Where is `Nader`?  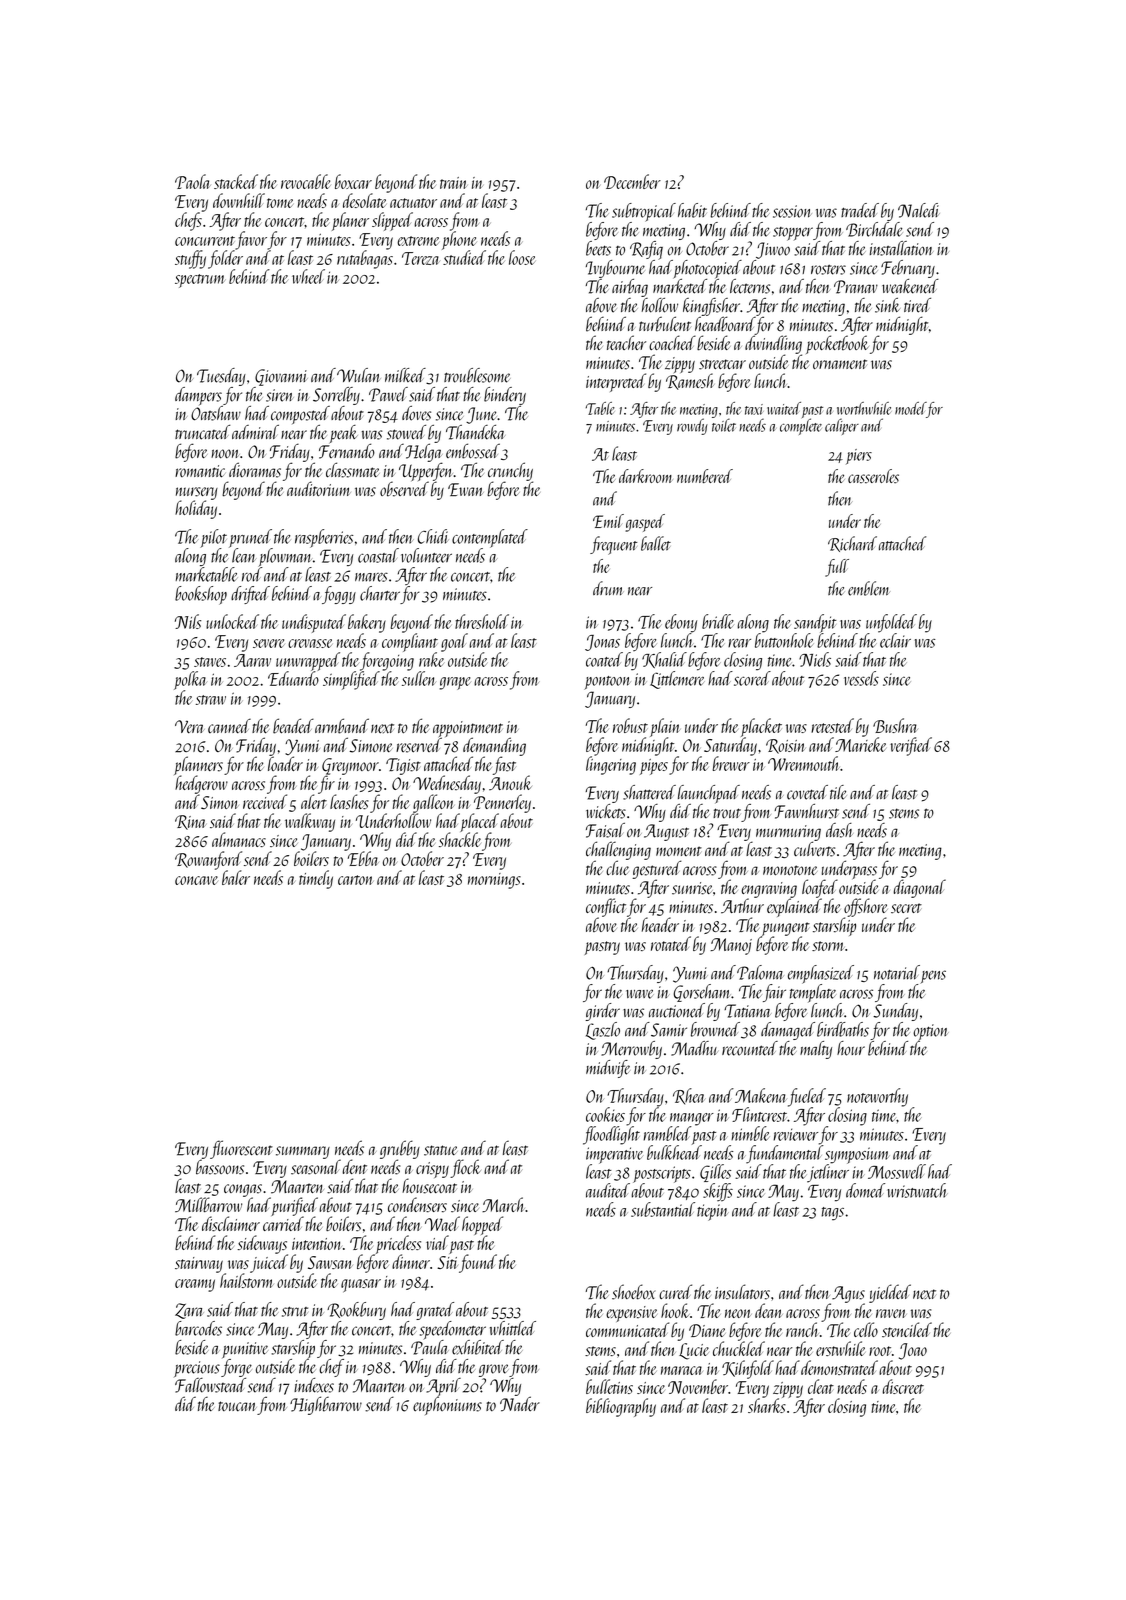 Nader is located at coordinates (520, 1404).
